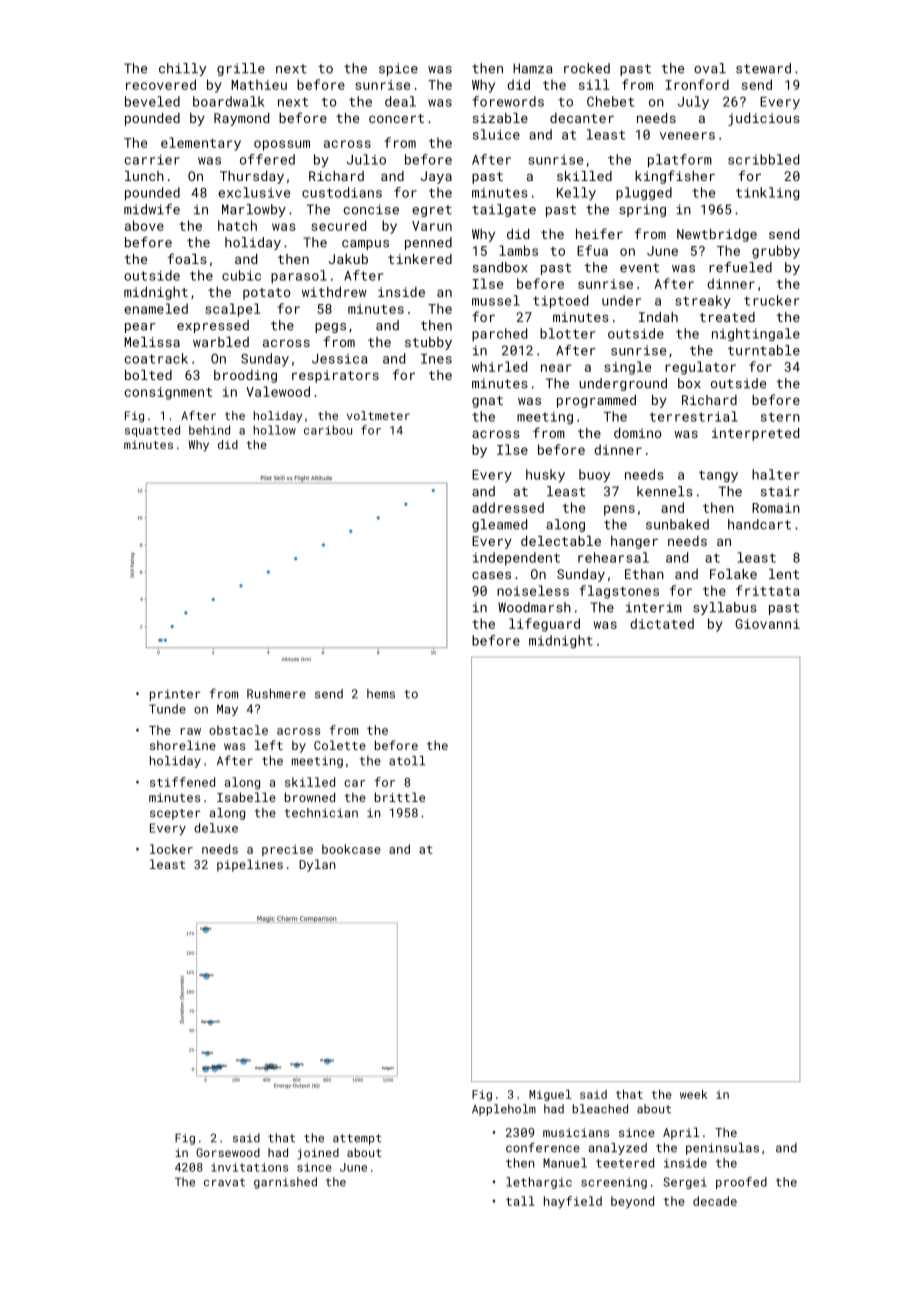 The image size is (924, 1308). I want to click on pegs, so click(330, 328).
